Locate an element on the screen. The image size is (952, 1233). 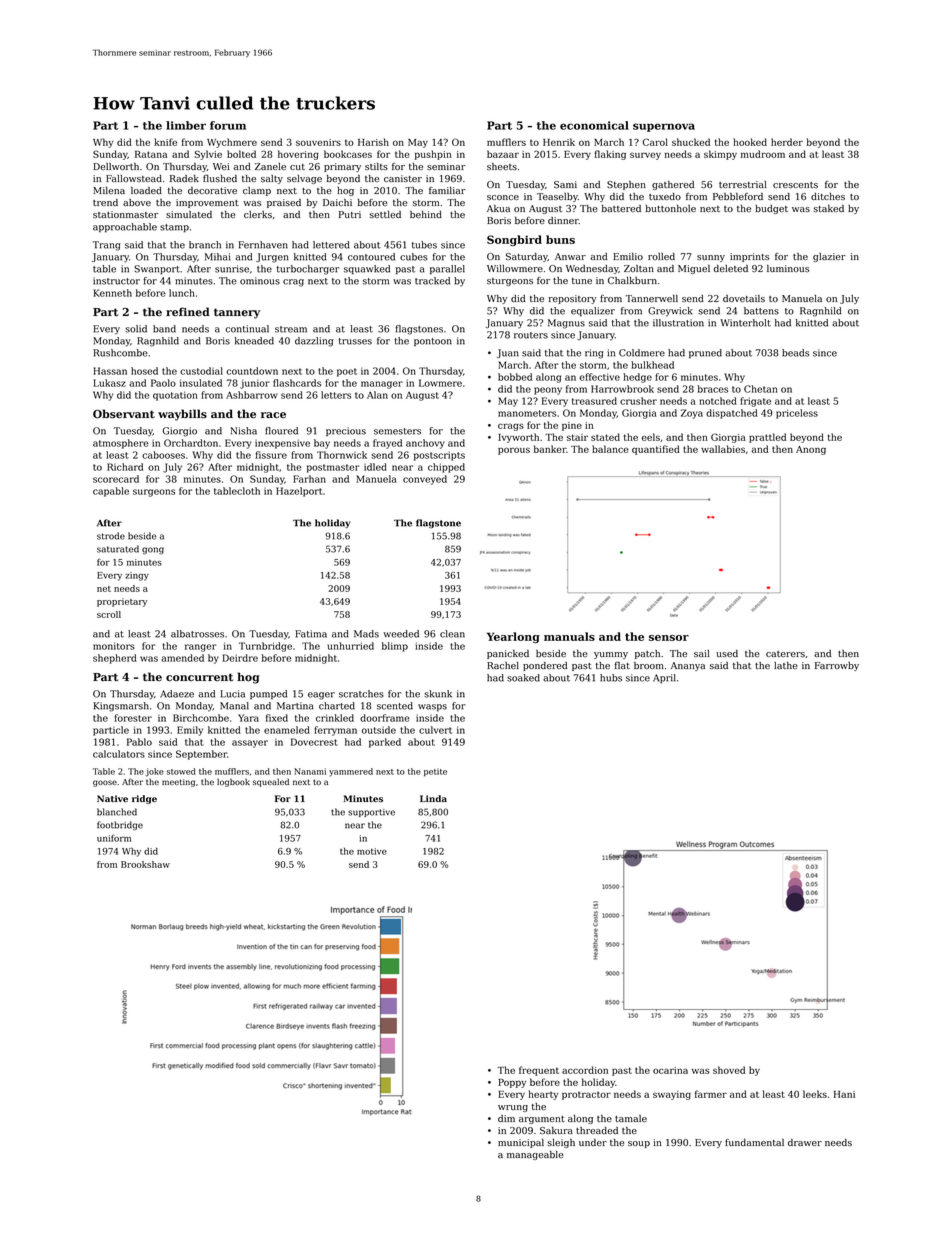
quantified is located at coordinates (656, 450).
